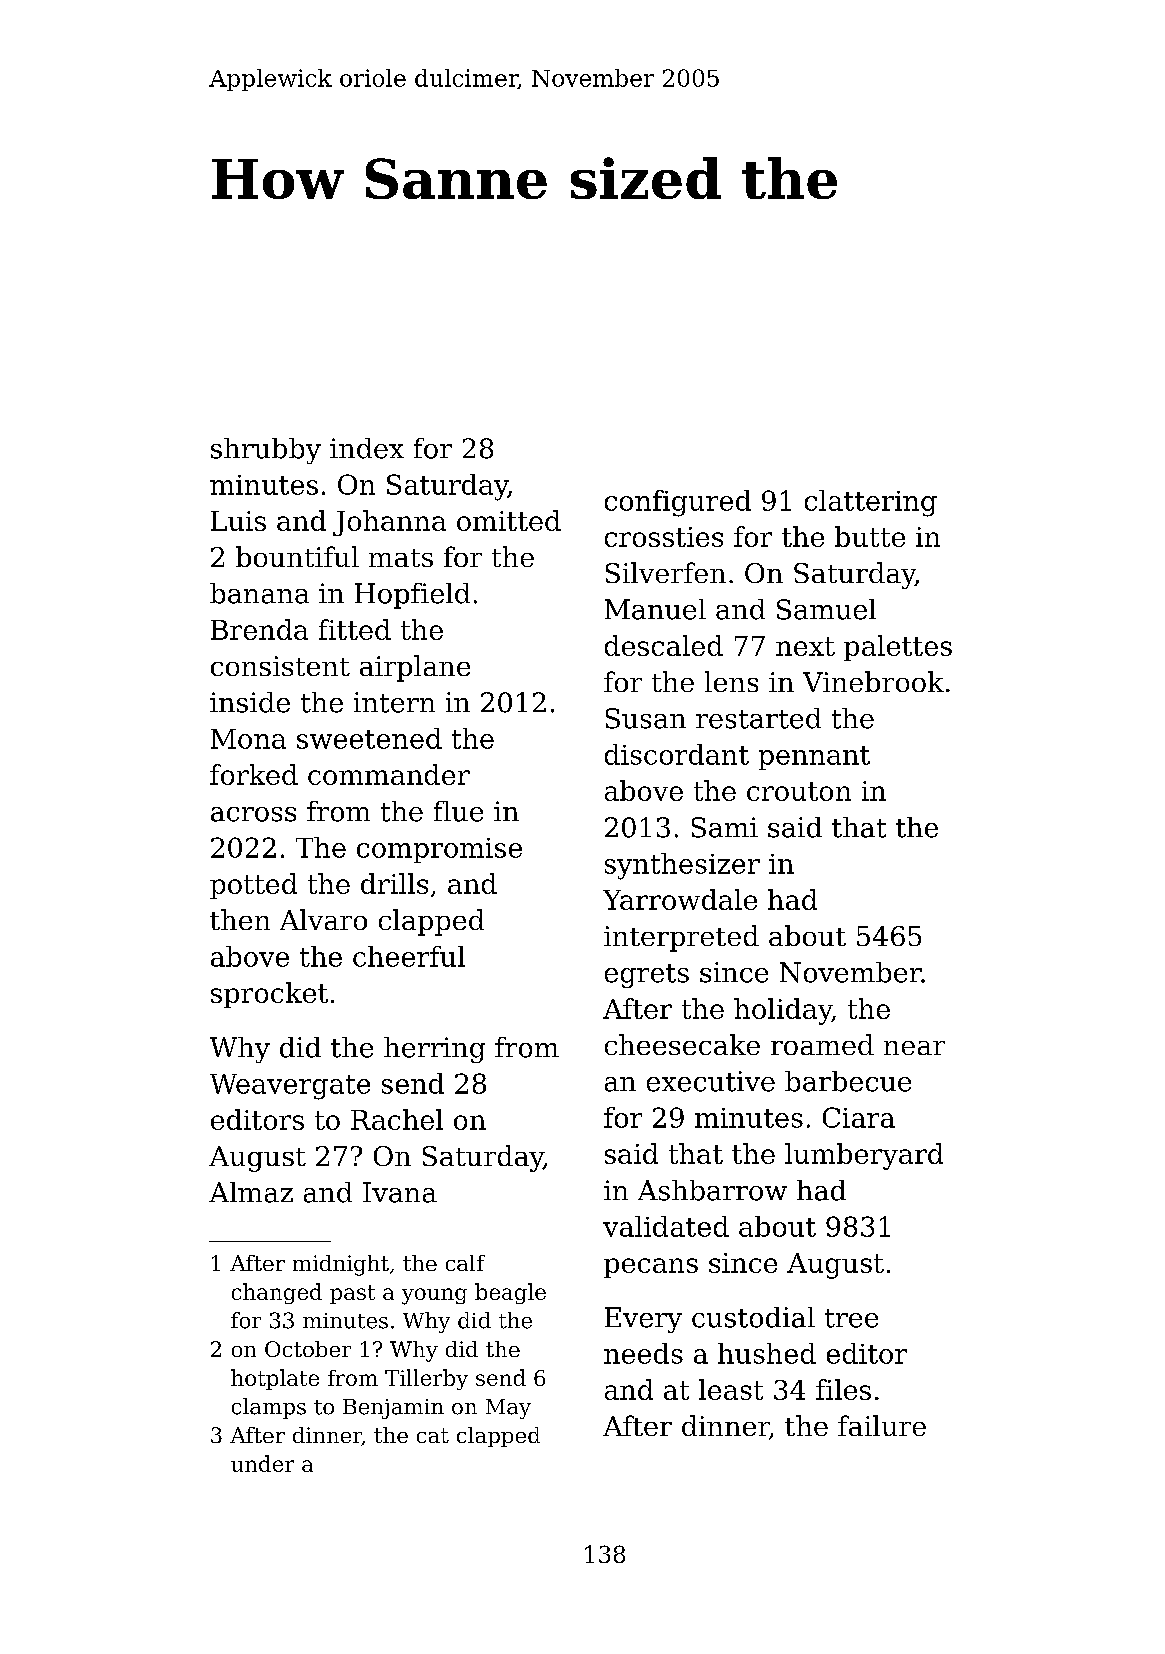 This screenshot has height=1654, width=1165. I want to click on Rachel, so click(397, 1119).
